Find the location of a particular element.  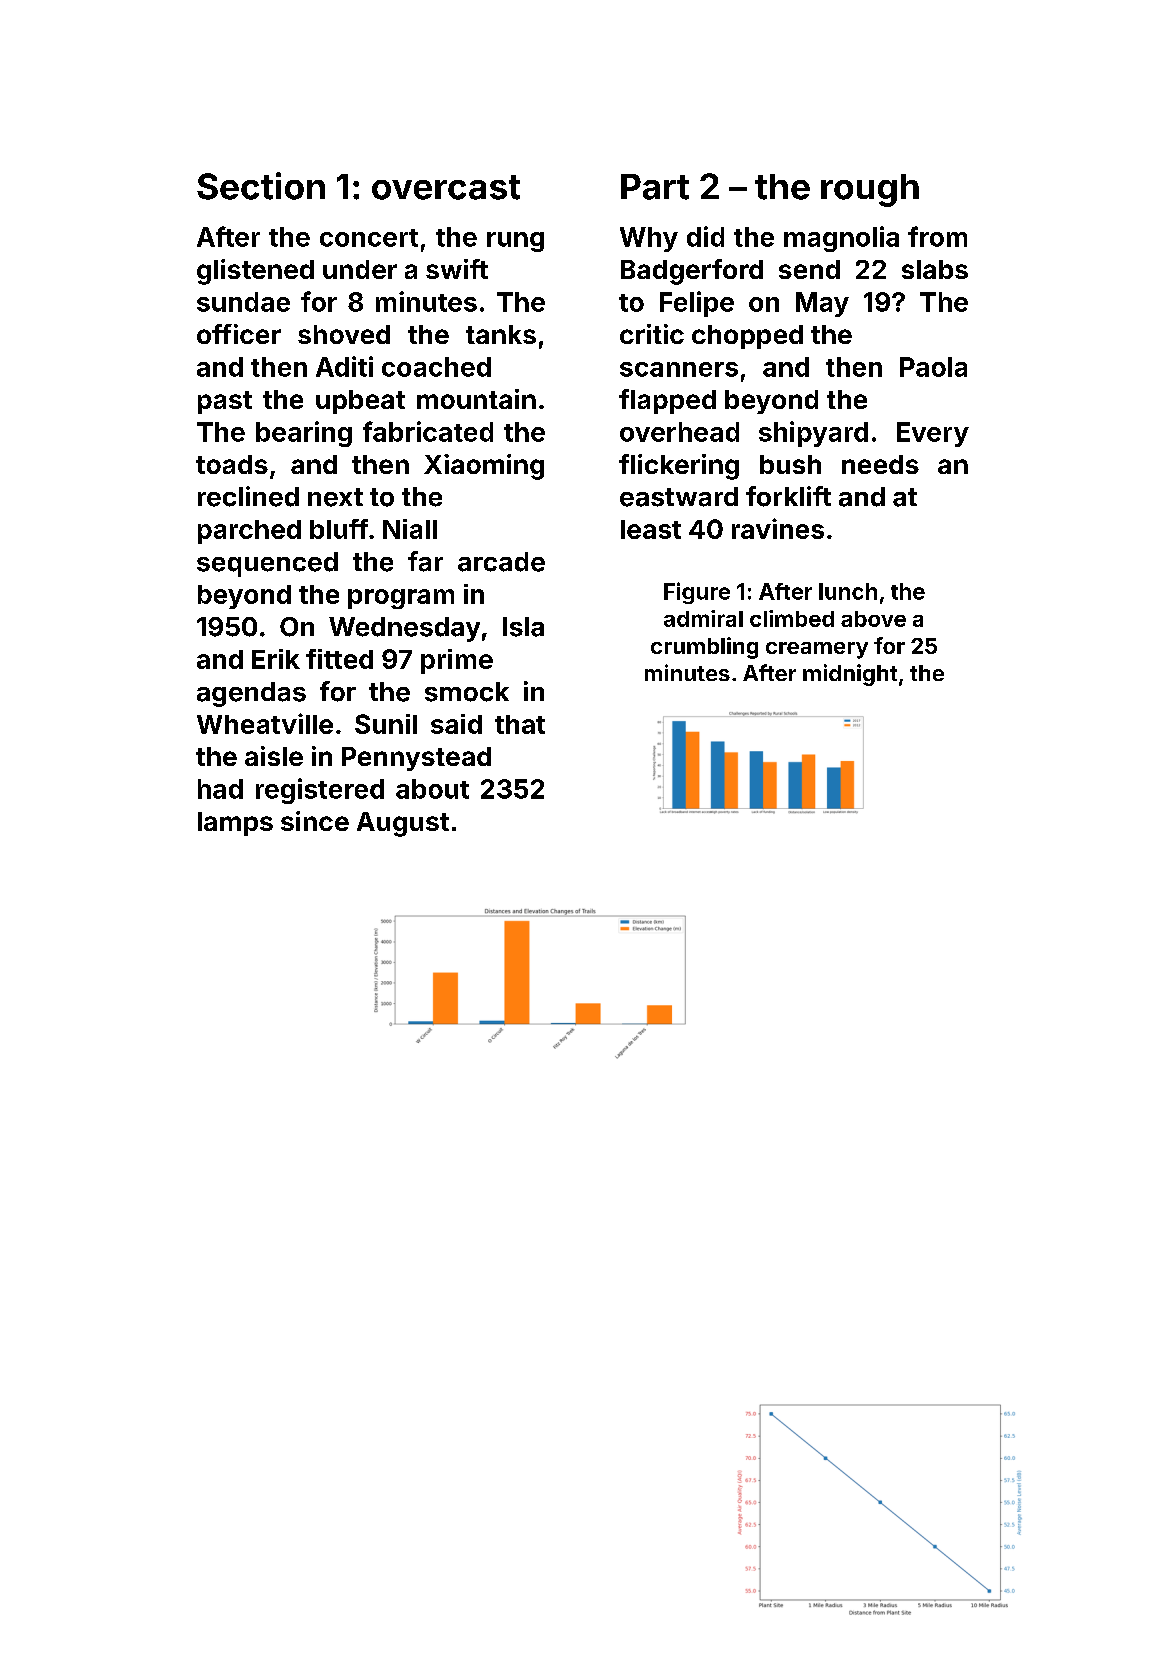

that is located at coordinates (520, 724).
